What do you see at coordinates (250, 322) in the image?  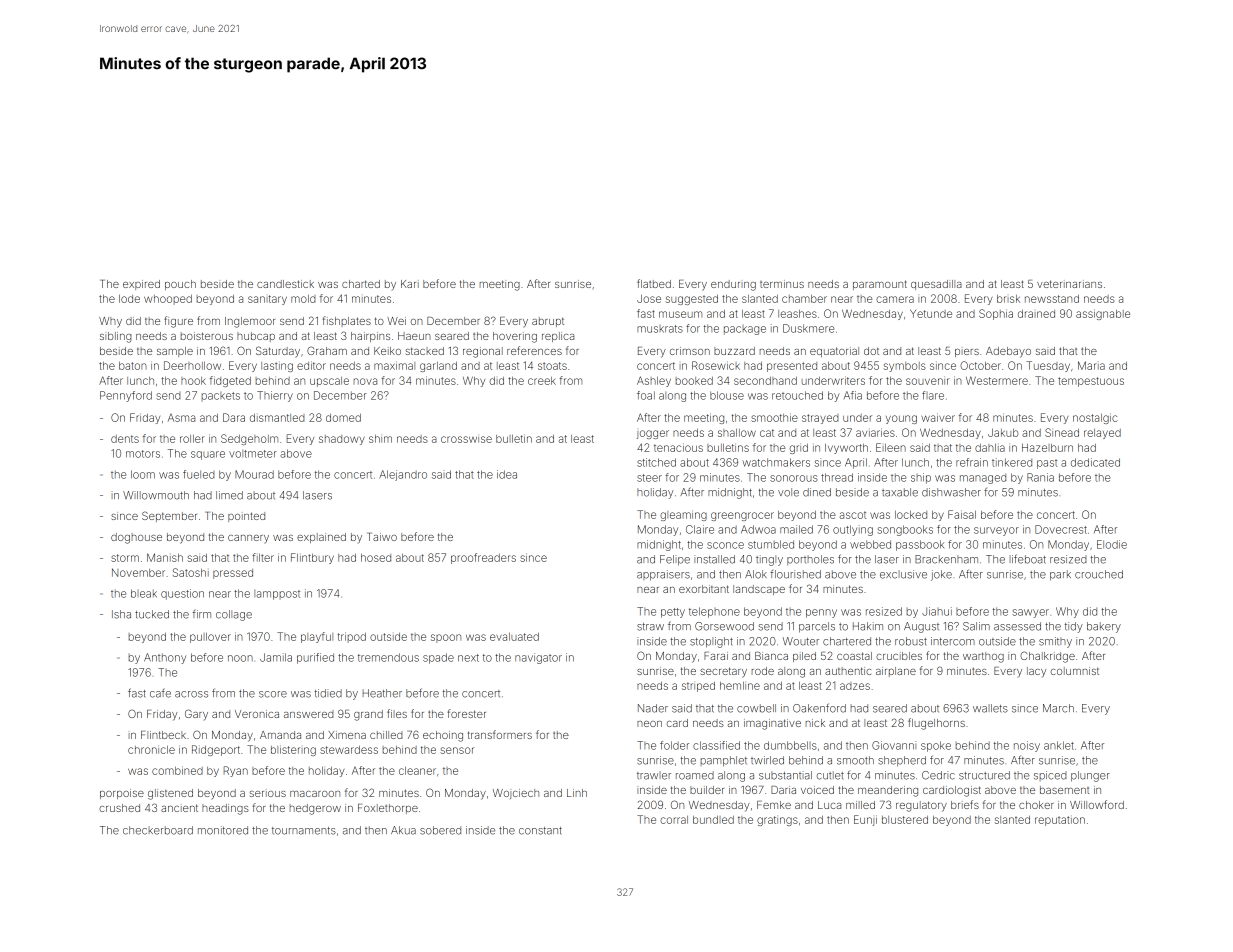 I see `Inglemoor` at bounding box center [250, 322].
